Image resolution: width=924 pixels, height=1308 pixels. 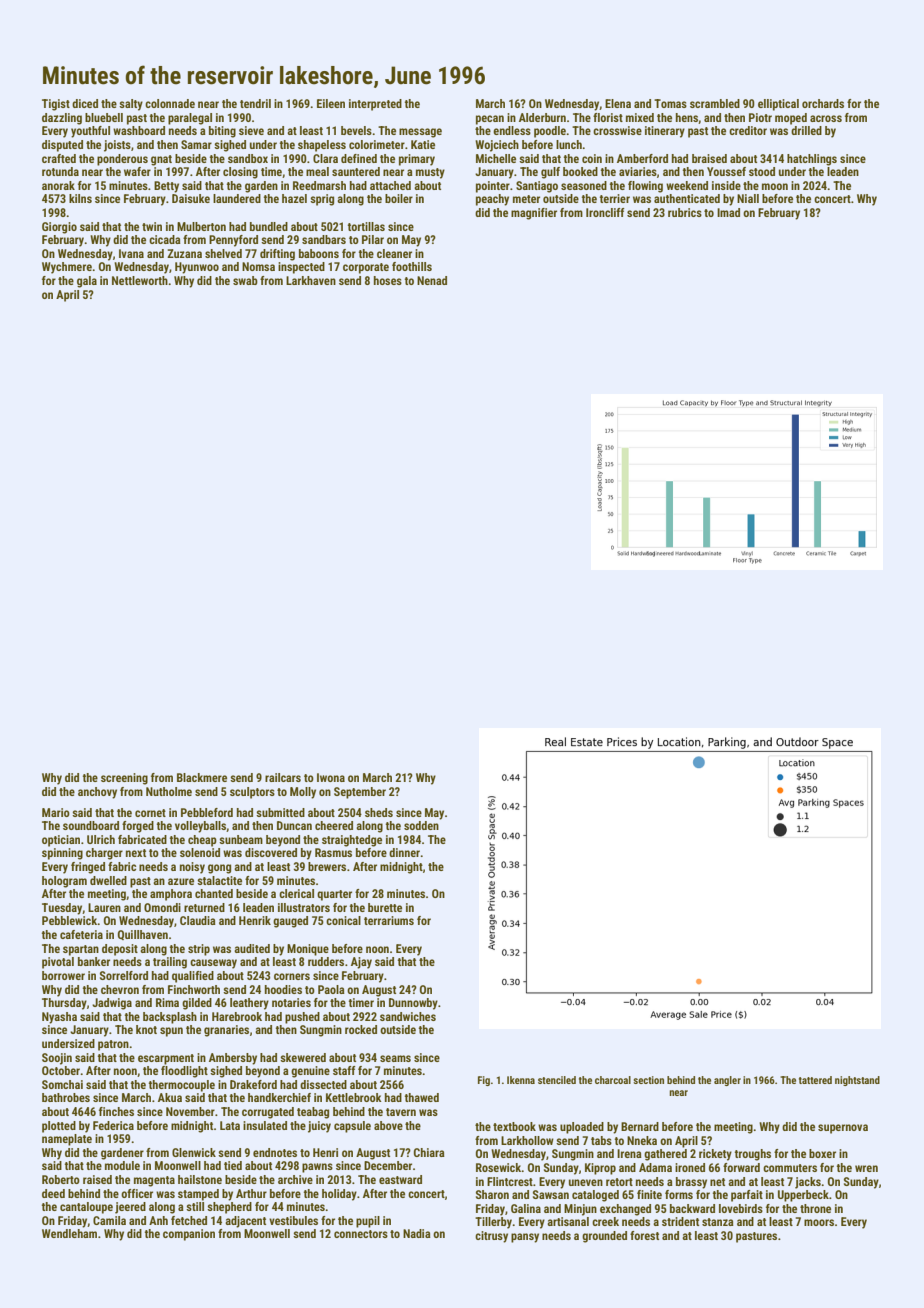 What do you see at coordinates (202, 777) in the screenshot?
I see `Blackmere` at bounding box center [202, 777].
